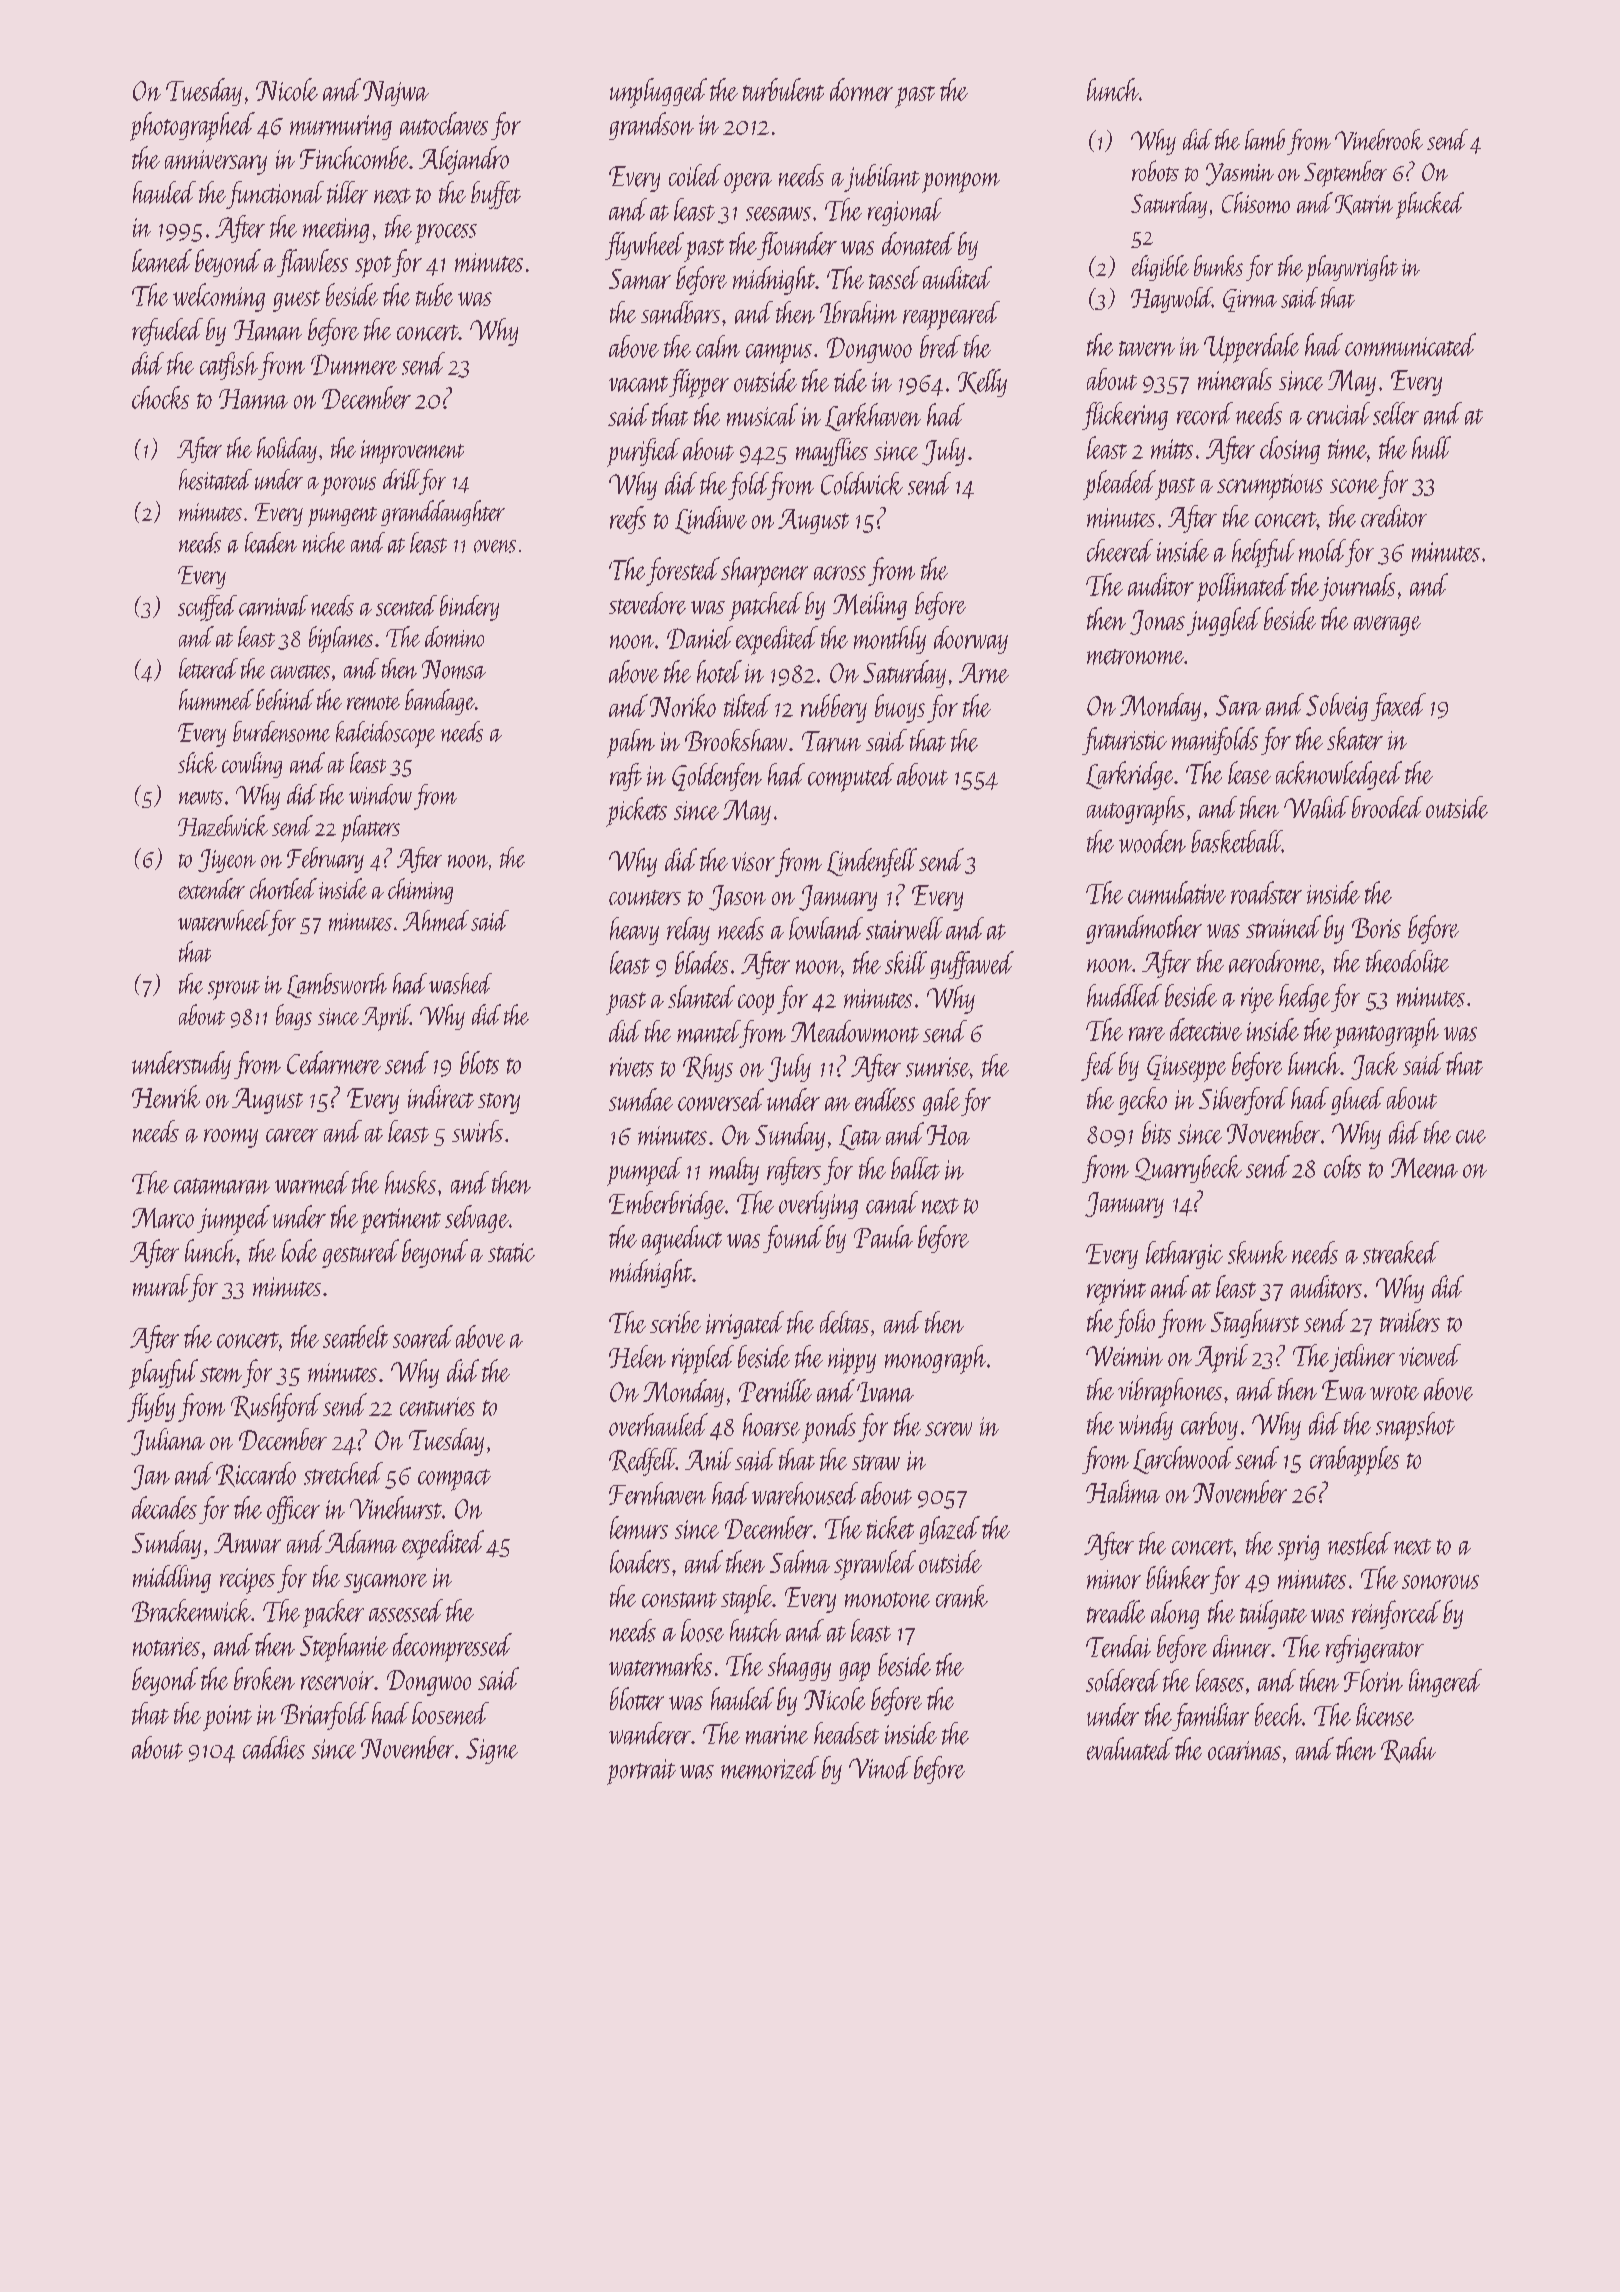 The image size is (1620, 2292). What do you see at coordinates (444, 123) in the screenshot?
I see `autoclaves` at bounding box center [444, 123].
